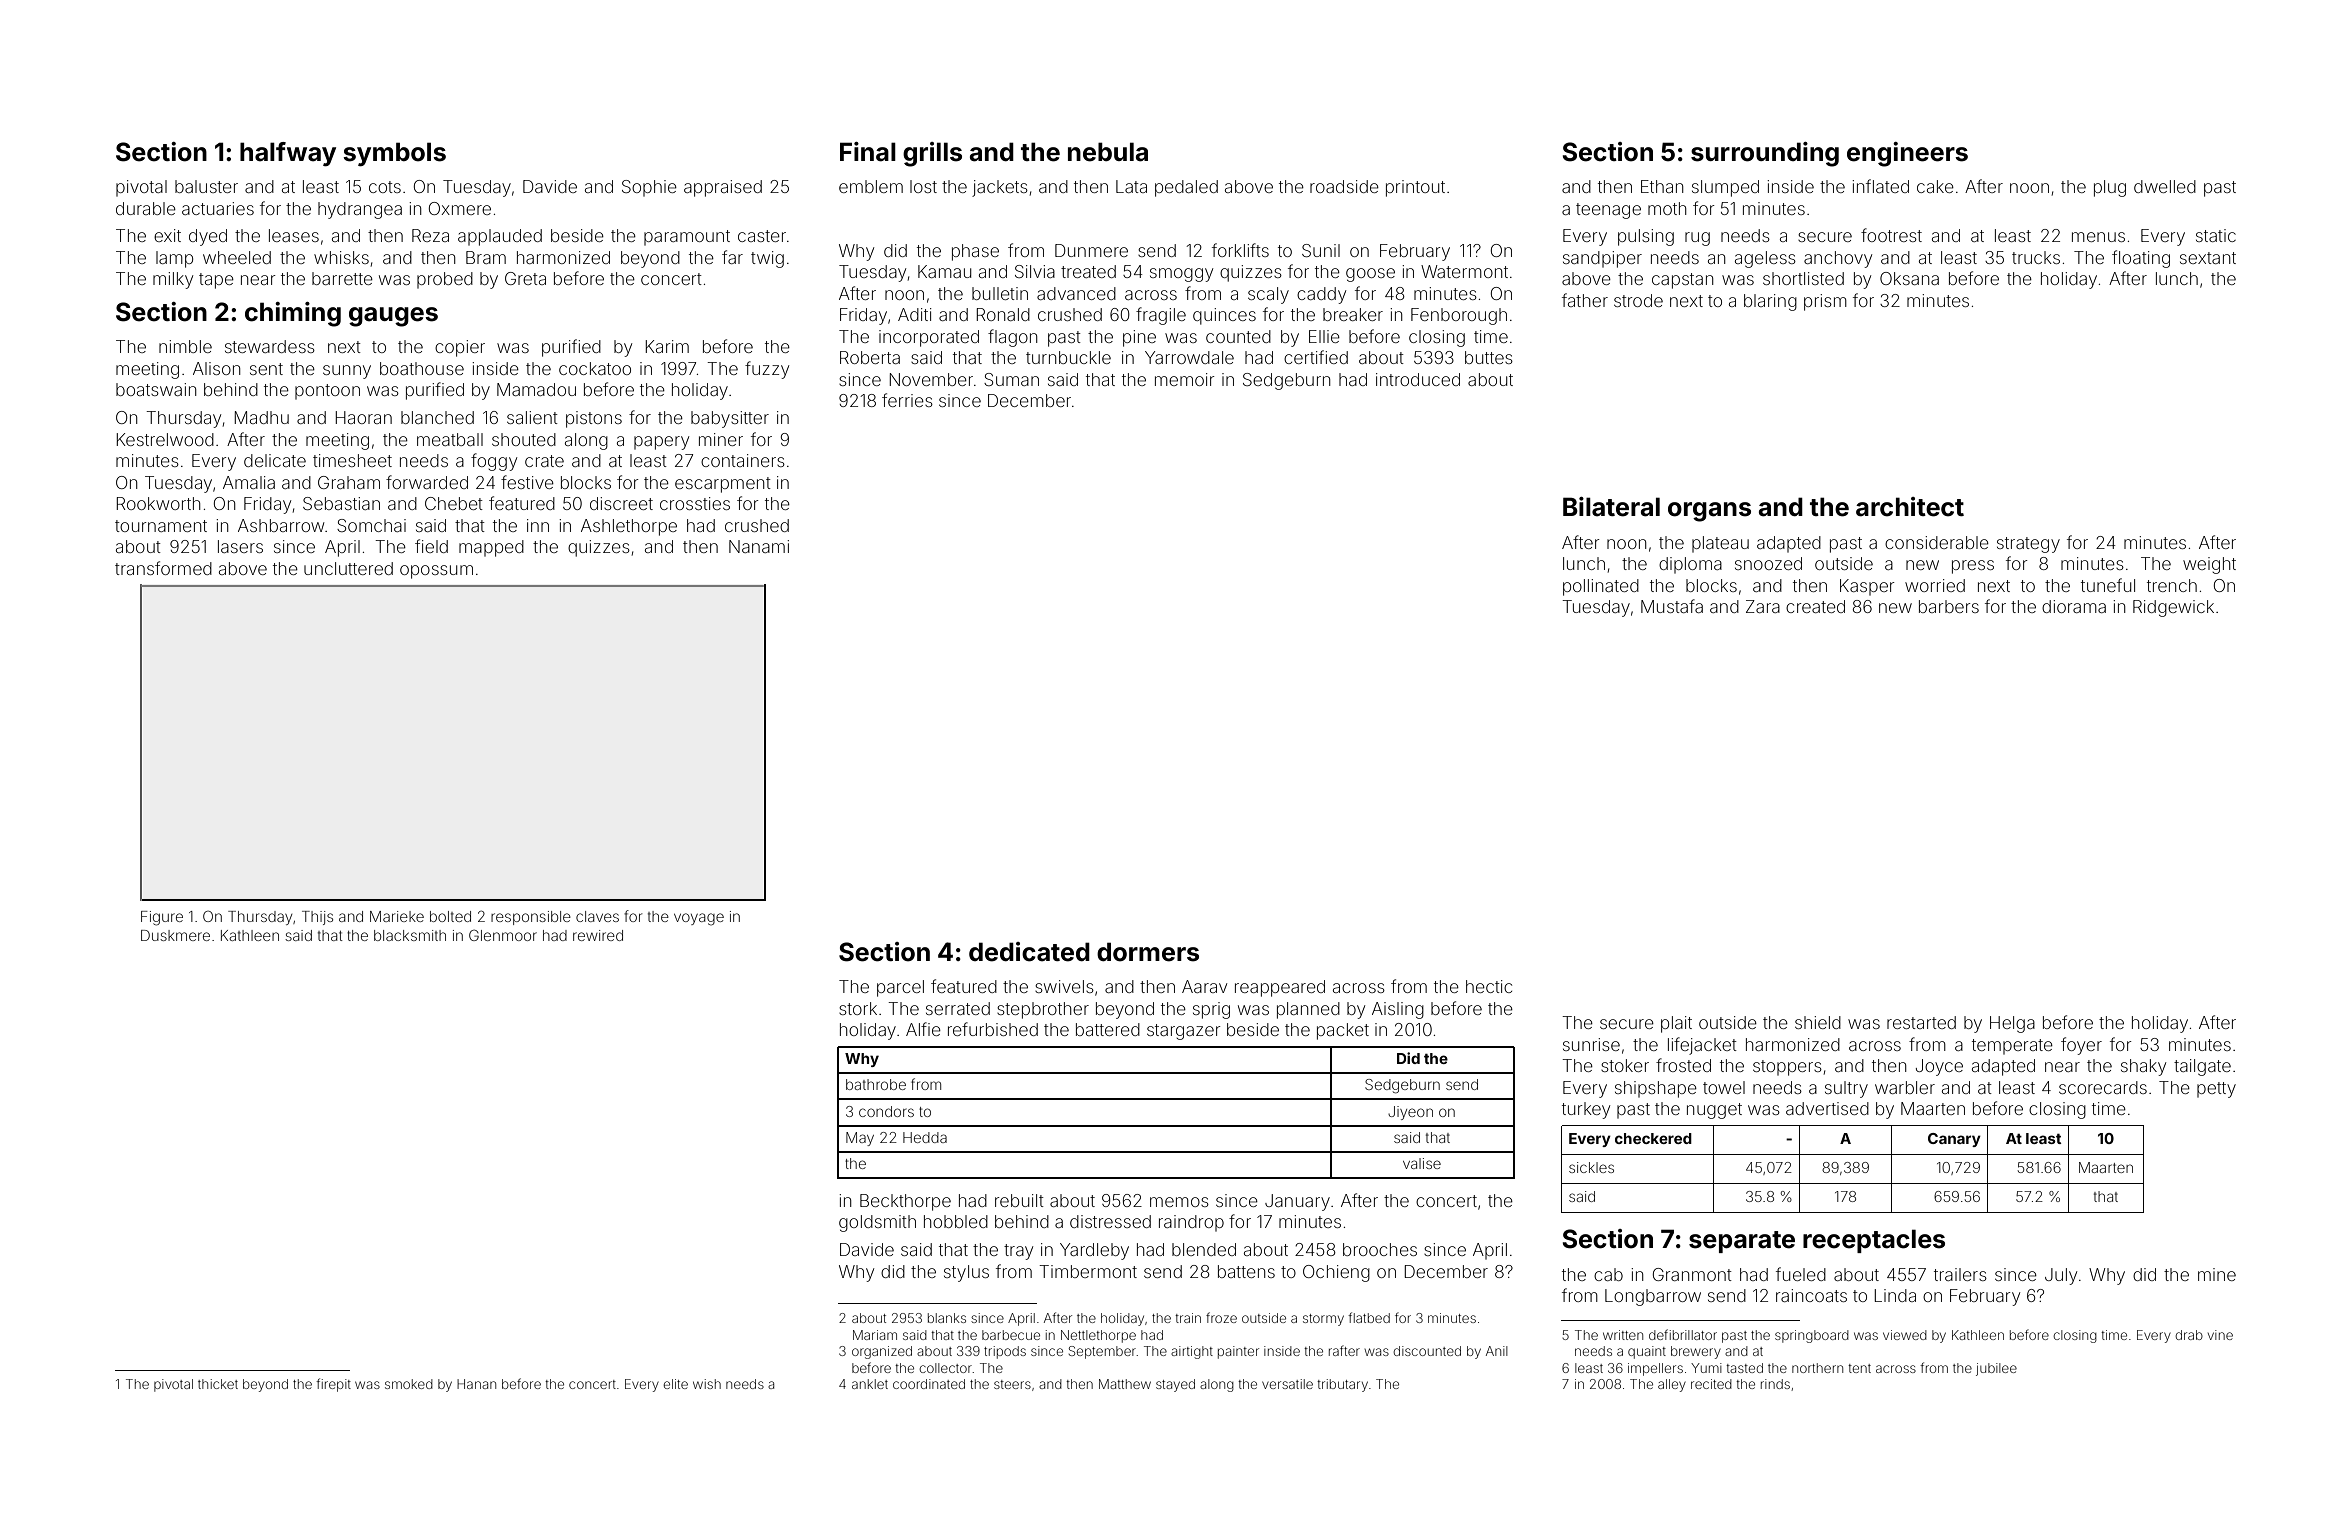 The height and width of the document is (1522, 2352). Describe the element at coordinates (1910, 507) in the document. I see `architect` at that location.
